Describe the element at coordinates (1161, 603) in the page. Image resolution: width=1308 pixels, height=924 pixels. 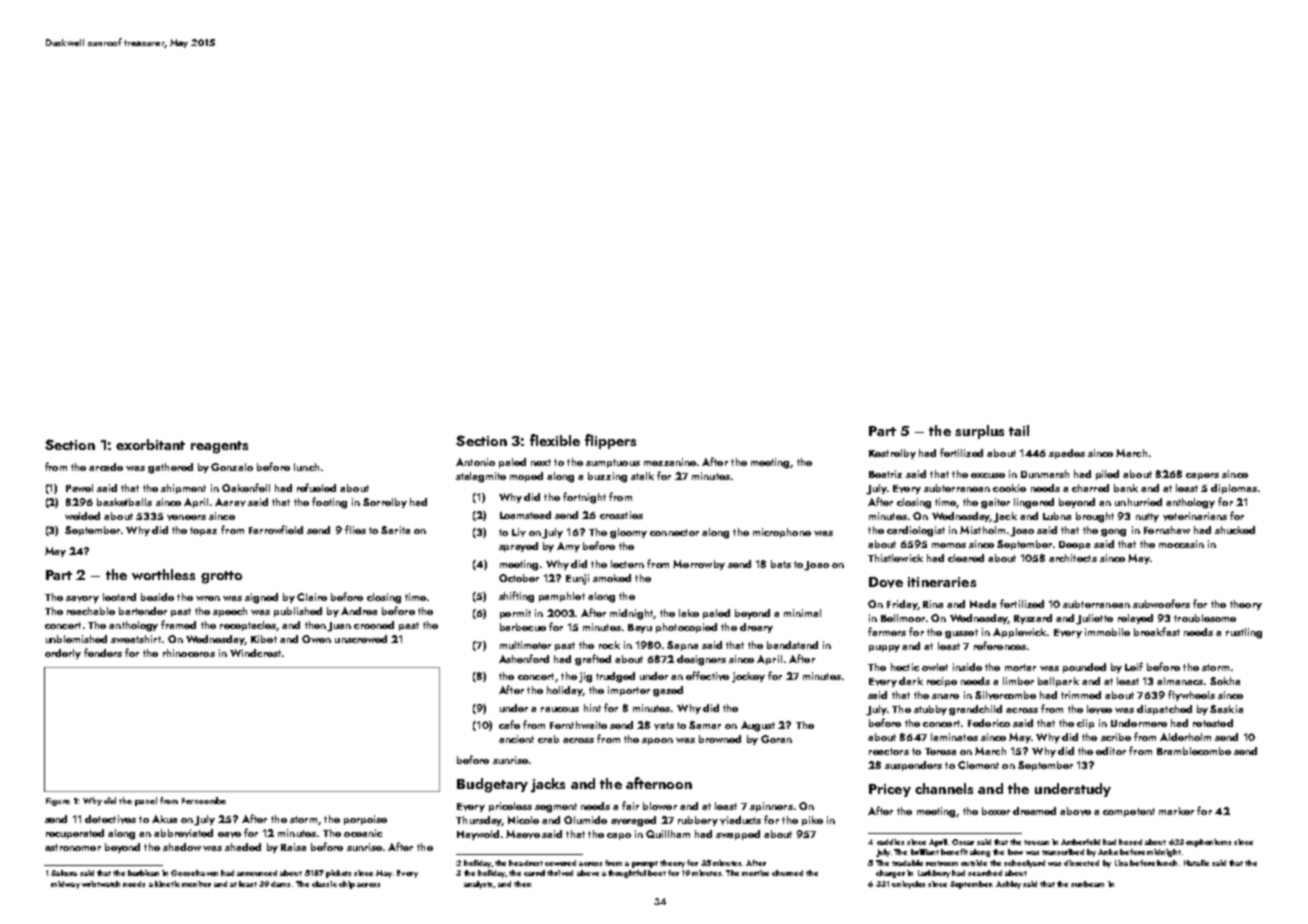
I see `subwoofers` at that location.
